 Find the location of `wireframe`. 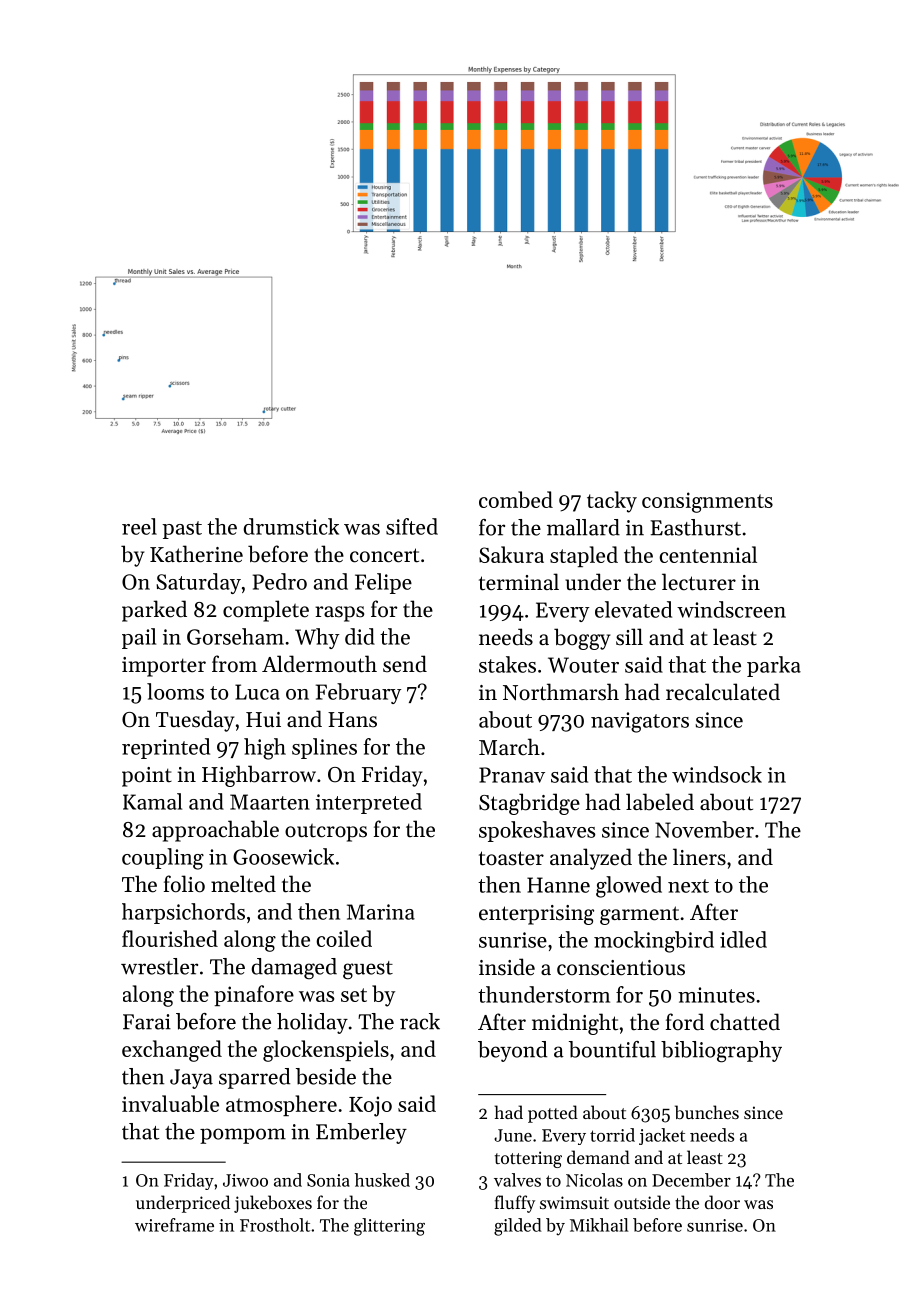

wireframe is located at coordinates (174, 1225).
